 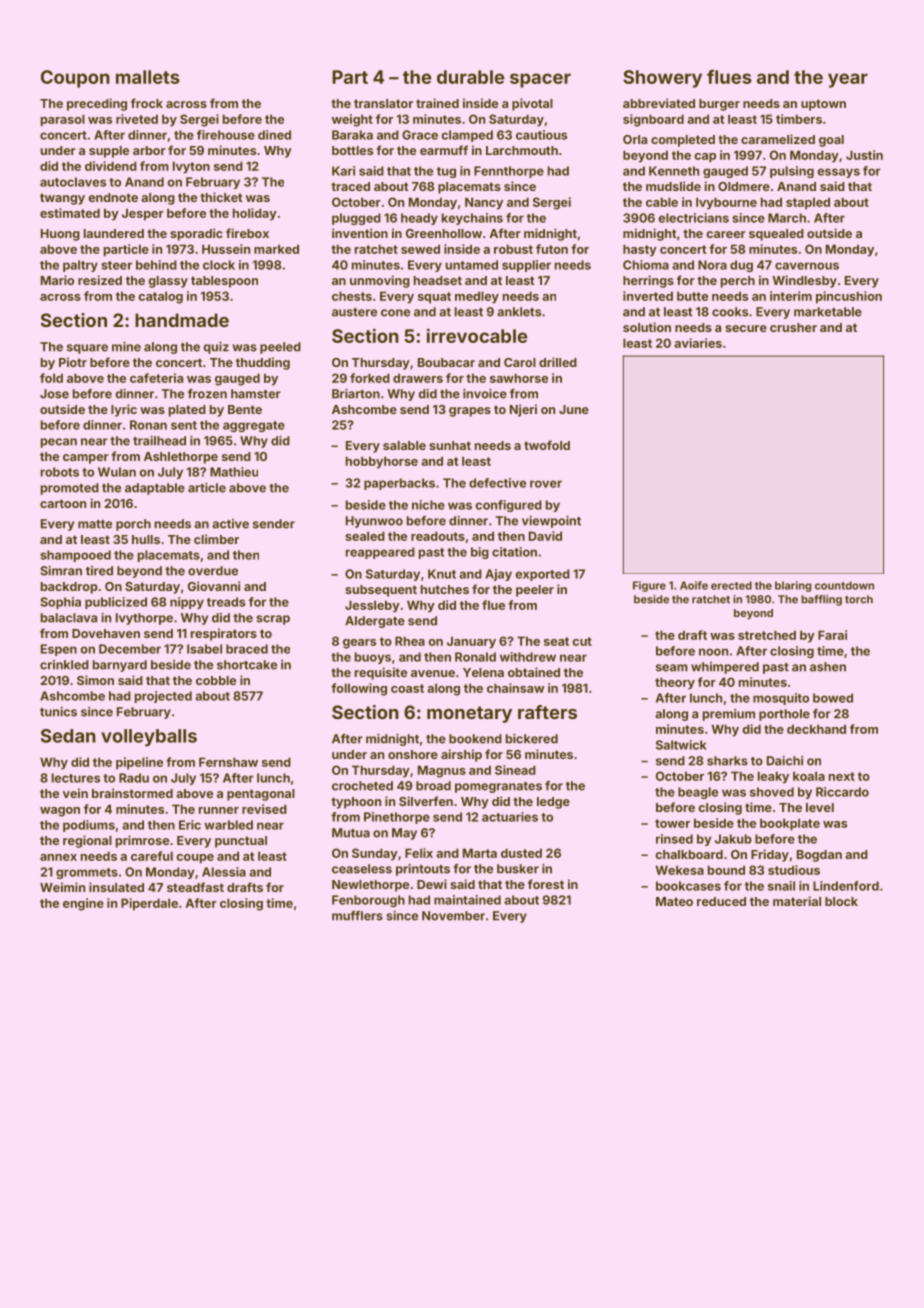 I want to click on stapled, so click(x=808, y=203).
